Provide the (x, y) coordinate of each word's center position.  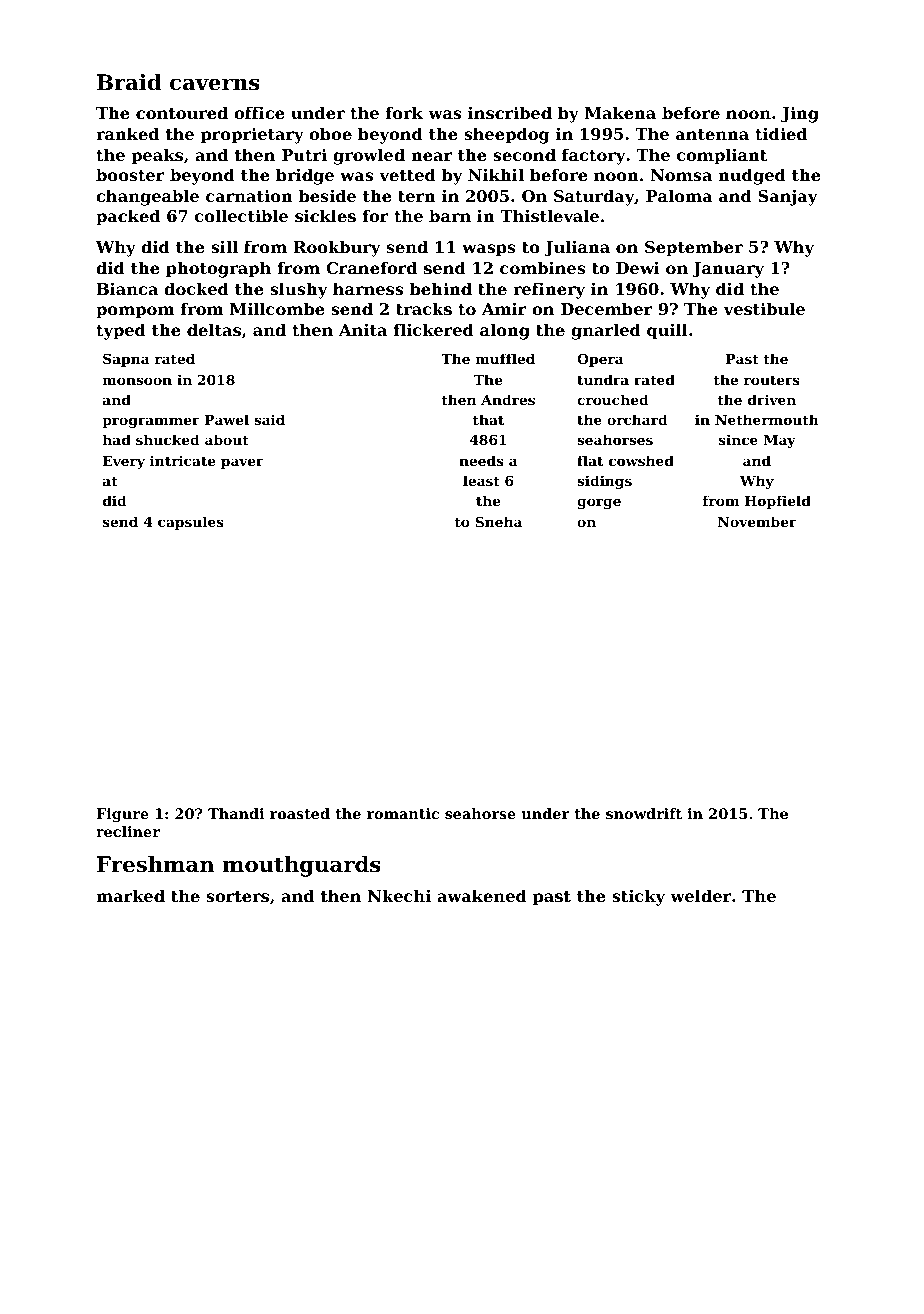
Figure (122, 815)
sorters (237, 896)
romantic (403, 813)
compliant (722, 156)
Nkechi (399, 895)
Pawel (226, 419)
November (757, 521)
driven (772, 399)
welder (700, 895)
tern (417, 196)
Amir (504, 308)
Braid (129, 82)
